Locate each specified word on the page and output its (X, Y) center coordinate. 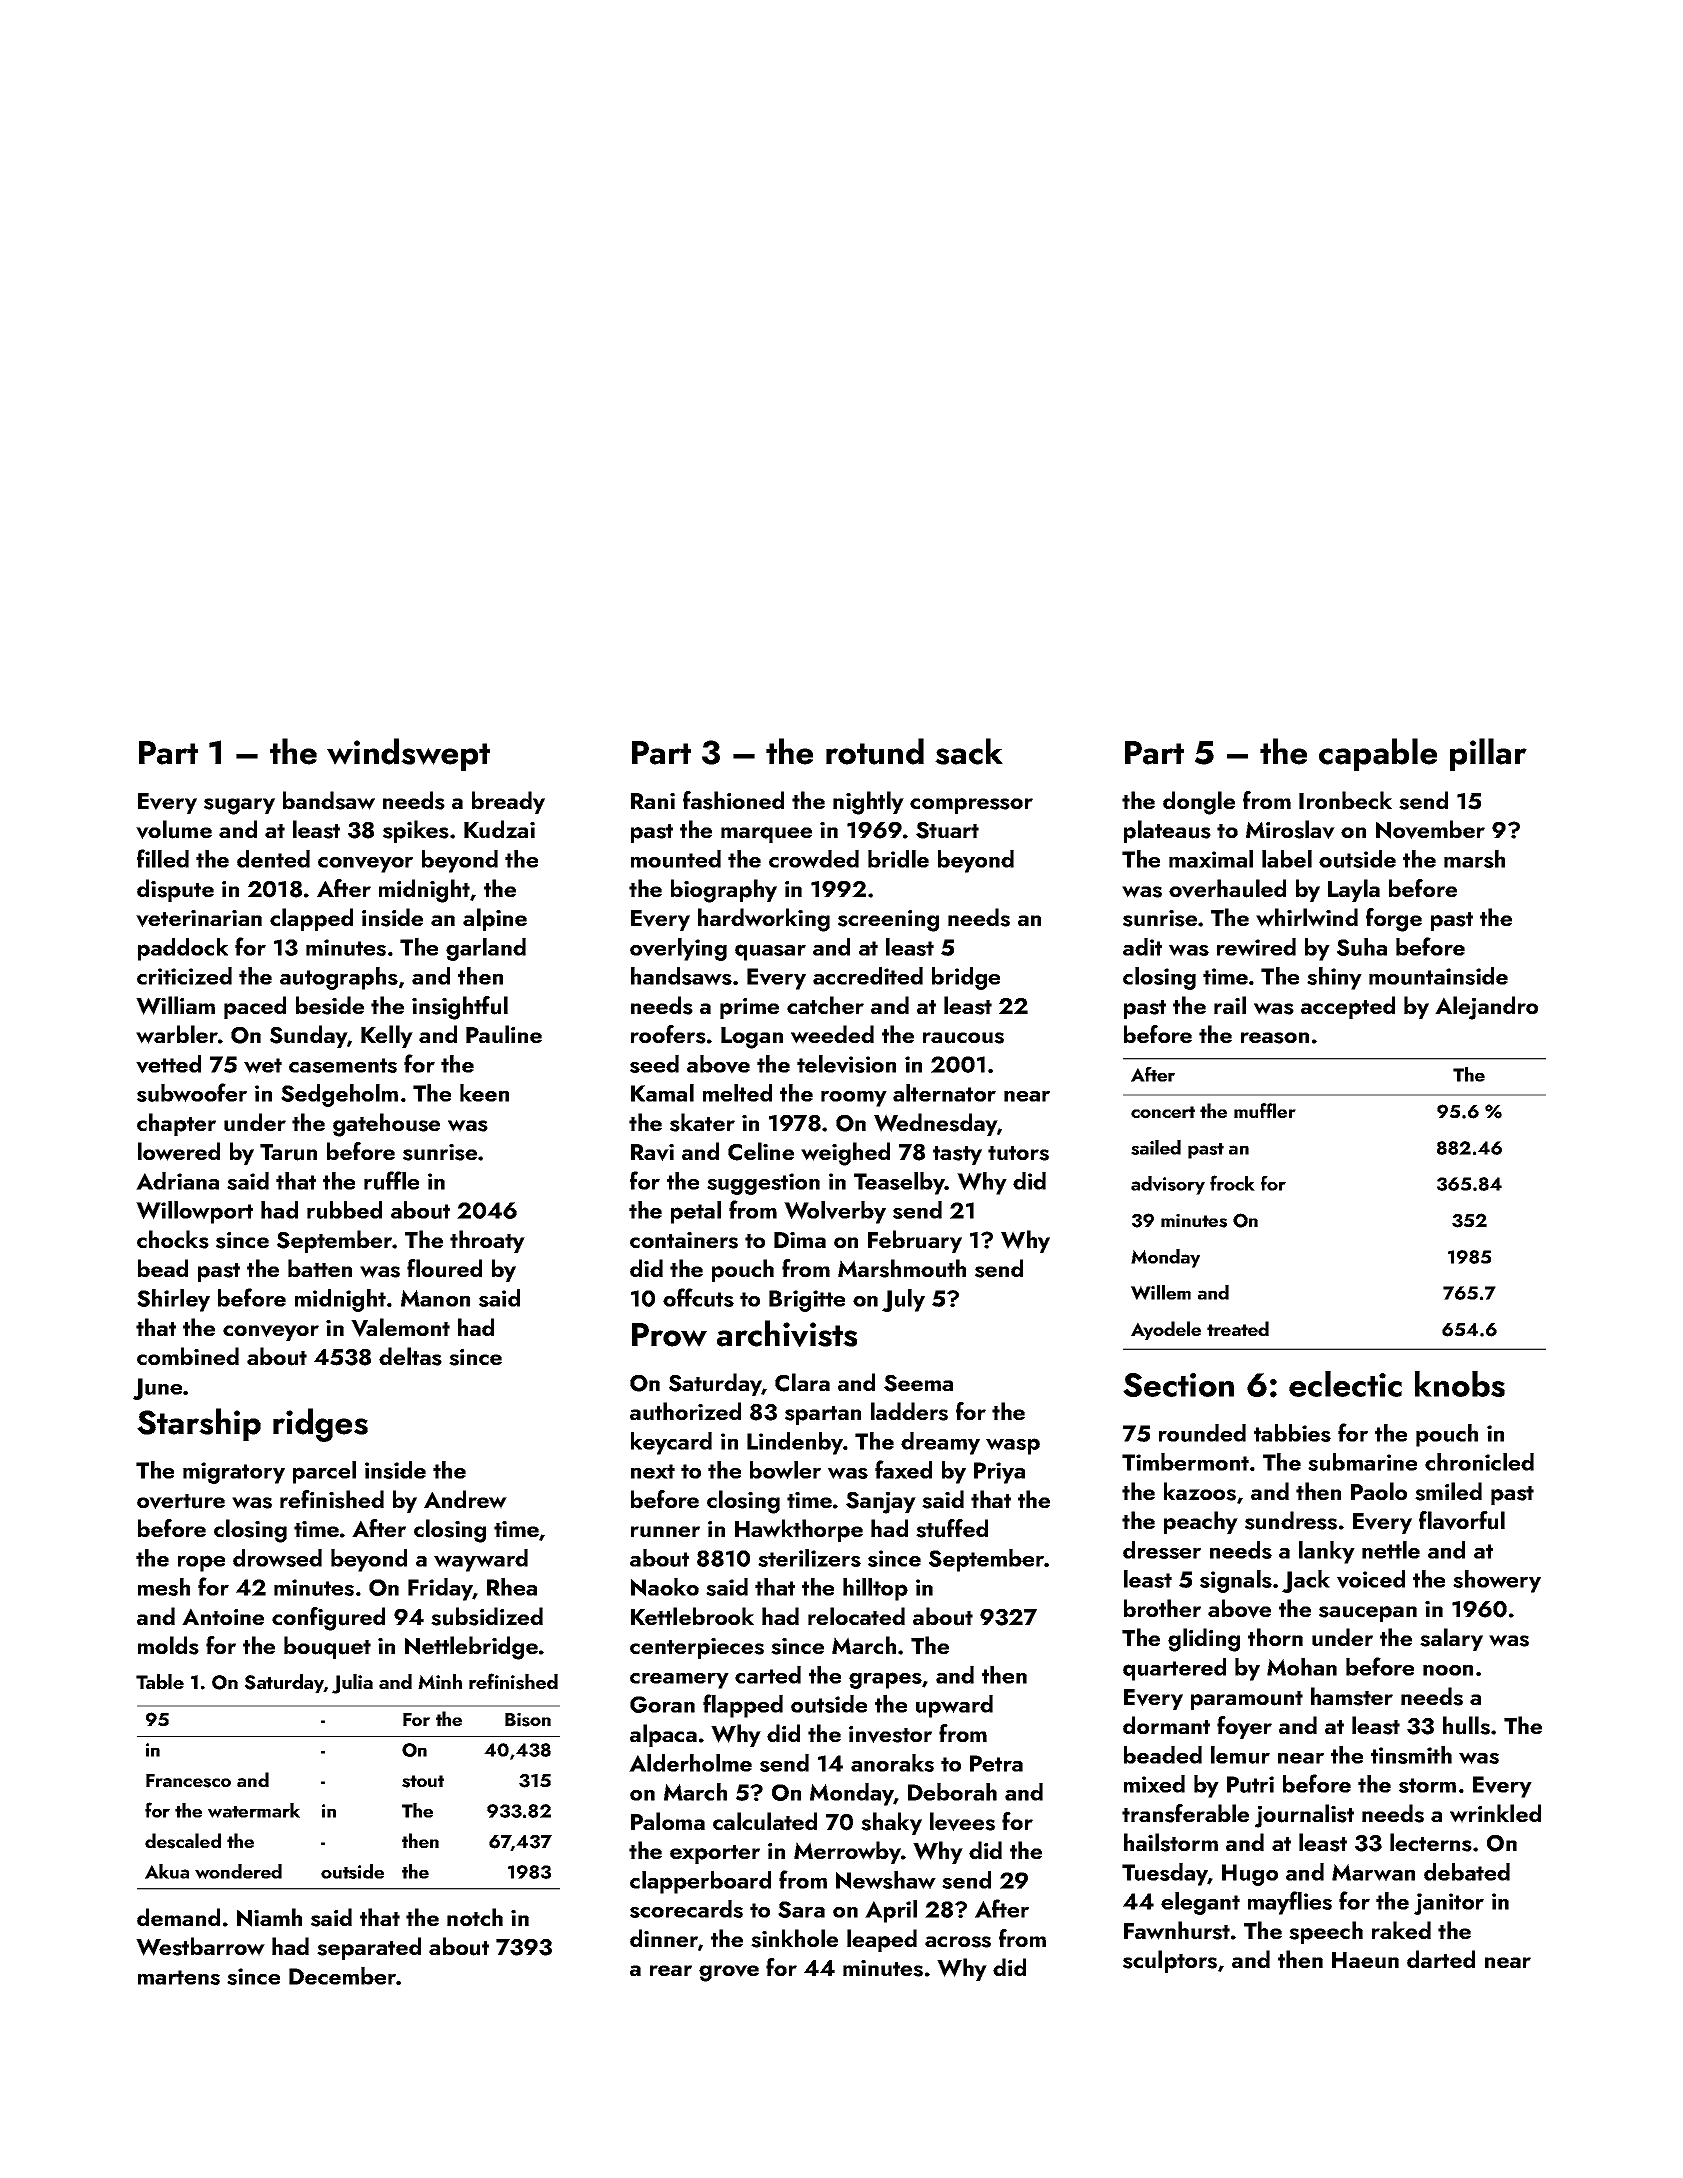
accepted (1348, 1007)
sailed (1156, 1147)
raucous (963, 1038)
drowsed (277, 1558)
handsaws (681, 976)
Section (1178, 1385)
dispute (175, 890)
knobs (1460, 1384)
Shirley (173, 1300)
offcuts (698, 1297)
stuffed (952, 1528)
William (175, 1005)
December (343, 1976)
